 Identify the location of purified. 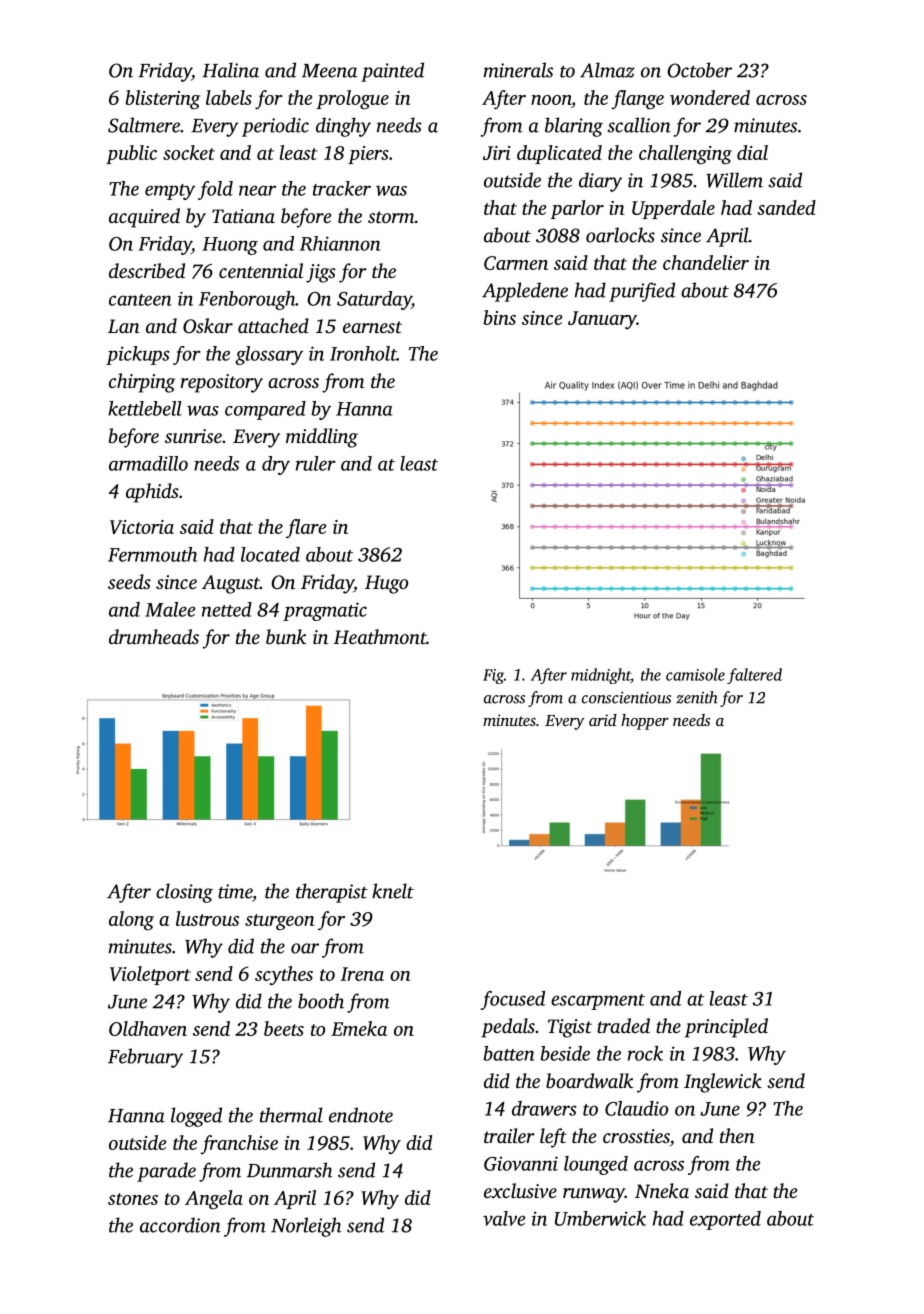
(642, 292).
